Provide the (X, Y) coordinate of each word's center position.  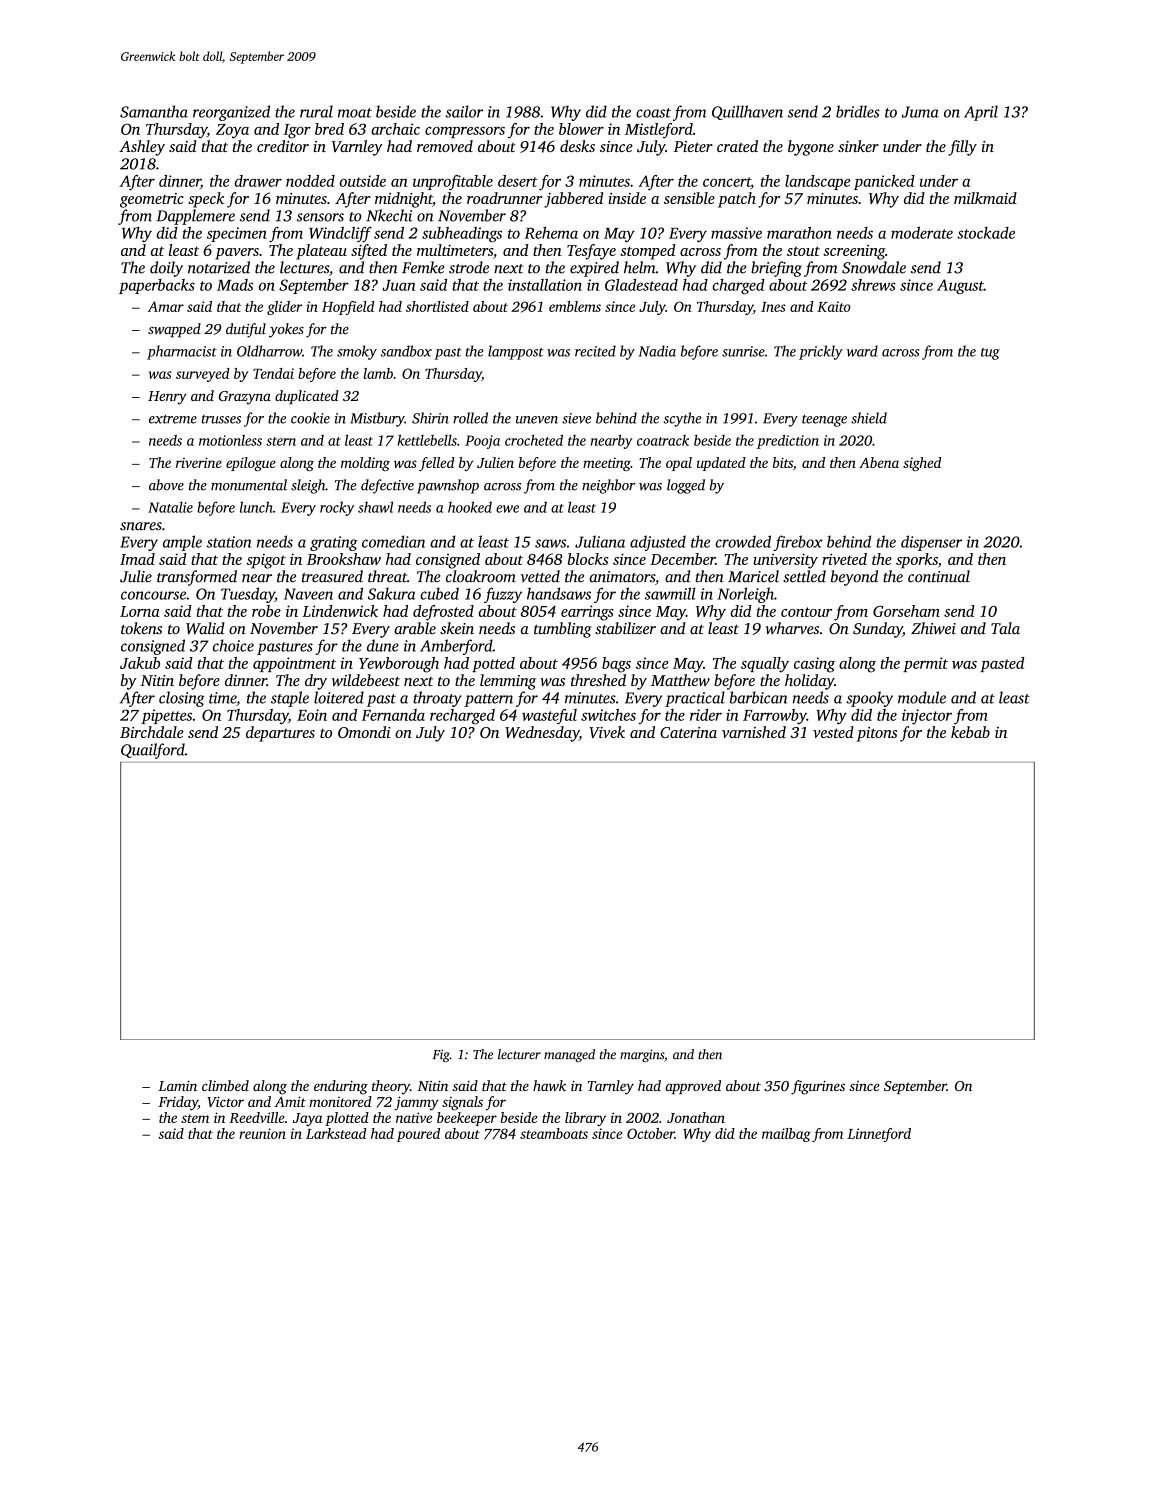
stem (195, 1118)
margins (642, 1055)
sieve (576, 418)
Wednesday (542, 734)
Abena (879, 462)
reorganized (231, 113)
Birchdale (152, 732)
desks (577, 146)
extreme (173, 419)
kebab (970, 732)
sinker (858, 146)
